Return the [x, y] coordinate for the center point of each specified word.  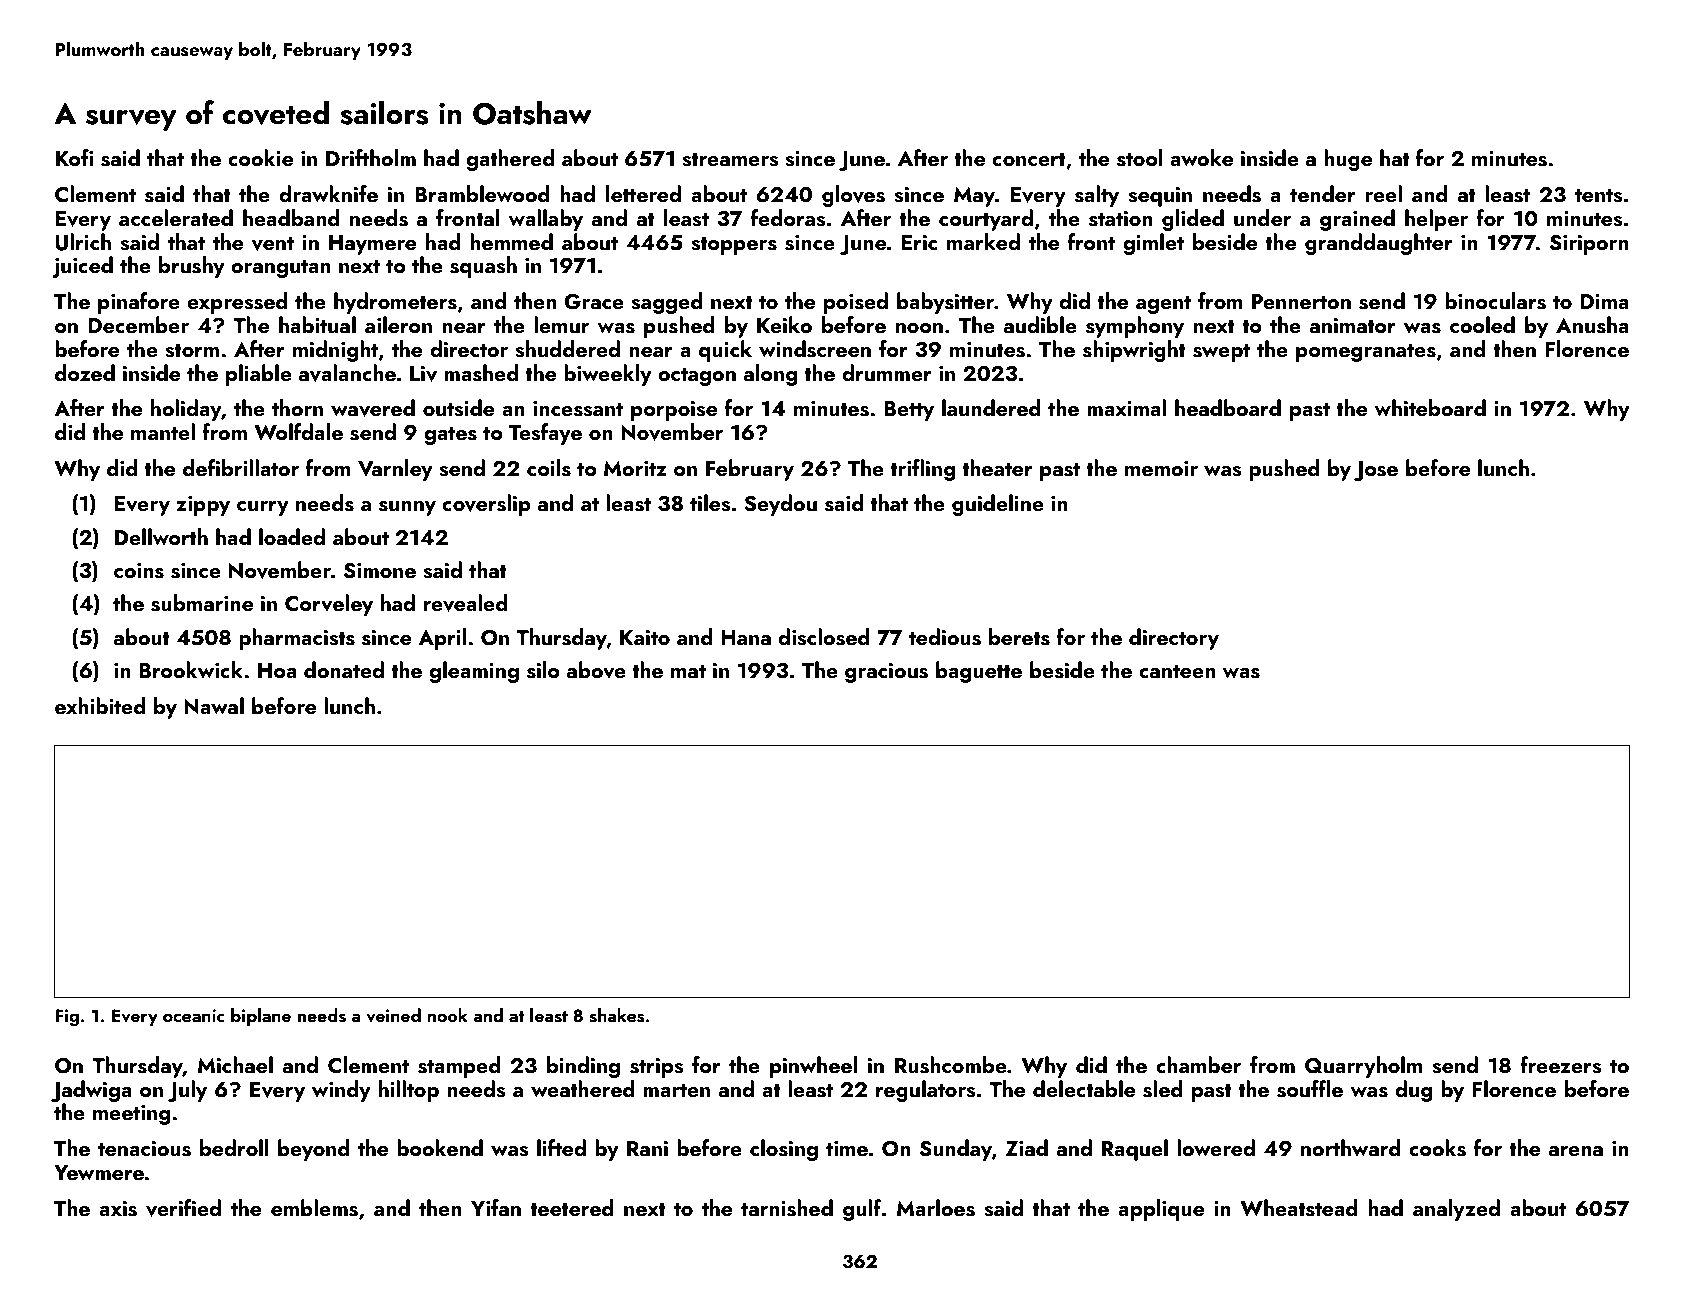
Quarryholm [1364, 1067]
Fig [67, 1017]
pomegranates [1366, 353]
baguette [979, 672]
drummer [887, 372]
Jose [1376, 471]
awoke [1201, 157]
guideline [998, 505]
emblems [314, 1208]
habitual [317, 324]
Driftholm [371, 157]
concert [1029, 159]
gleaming [474, 672]
